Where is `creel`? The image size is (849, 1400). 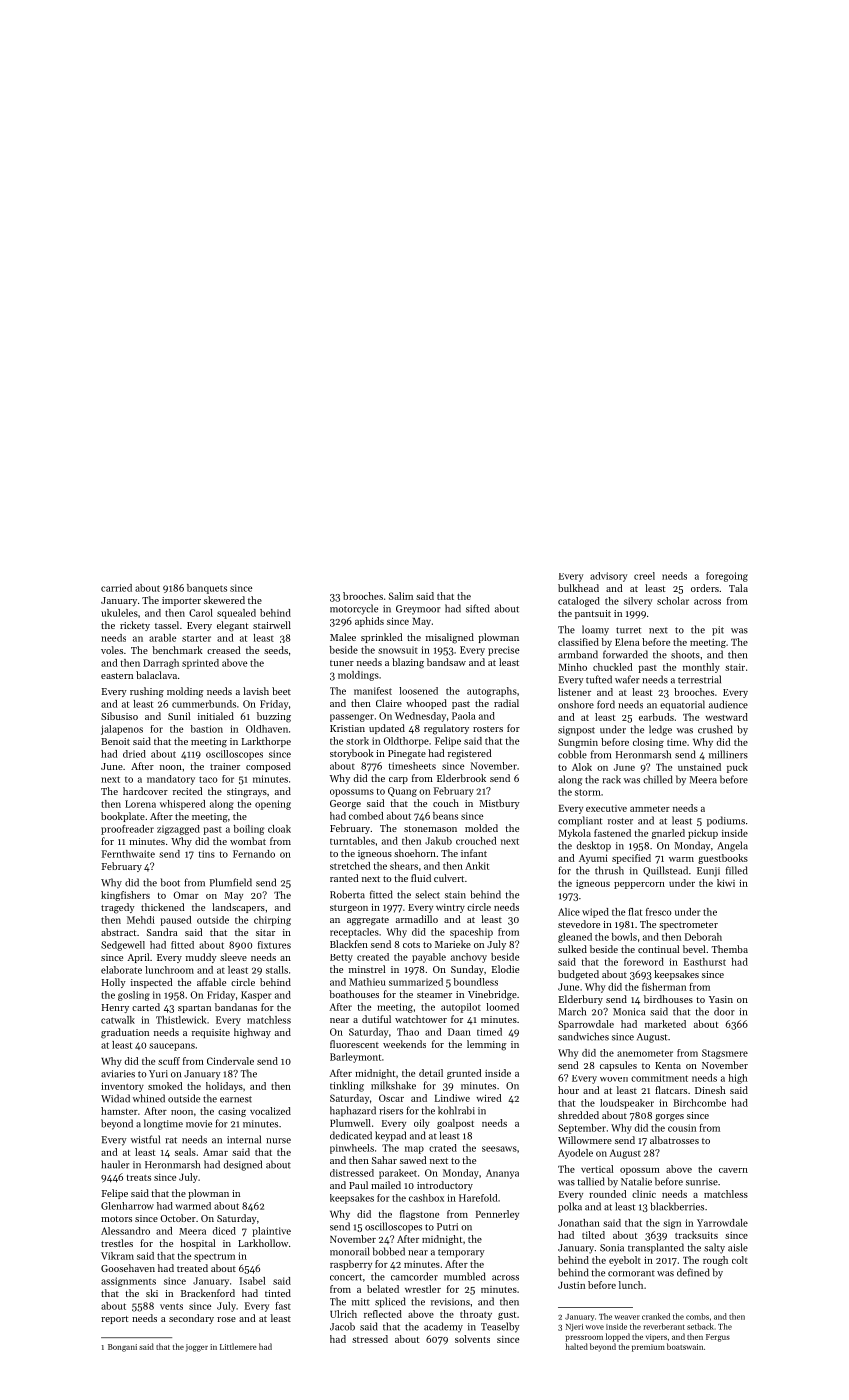 creel is located at coordinates (644, 576).
